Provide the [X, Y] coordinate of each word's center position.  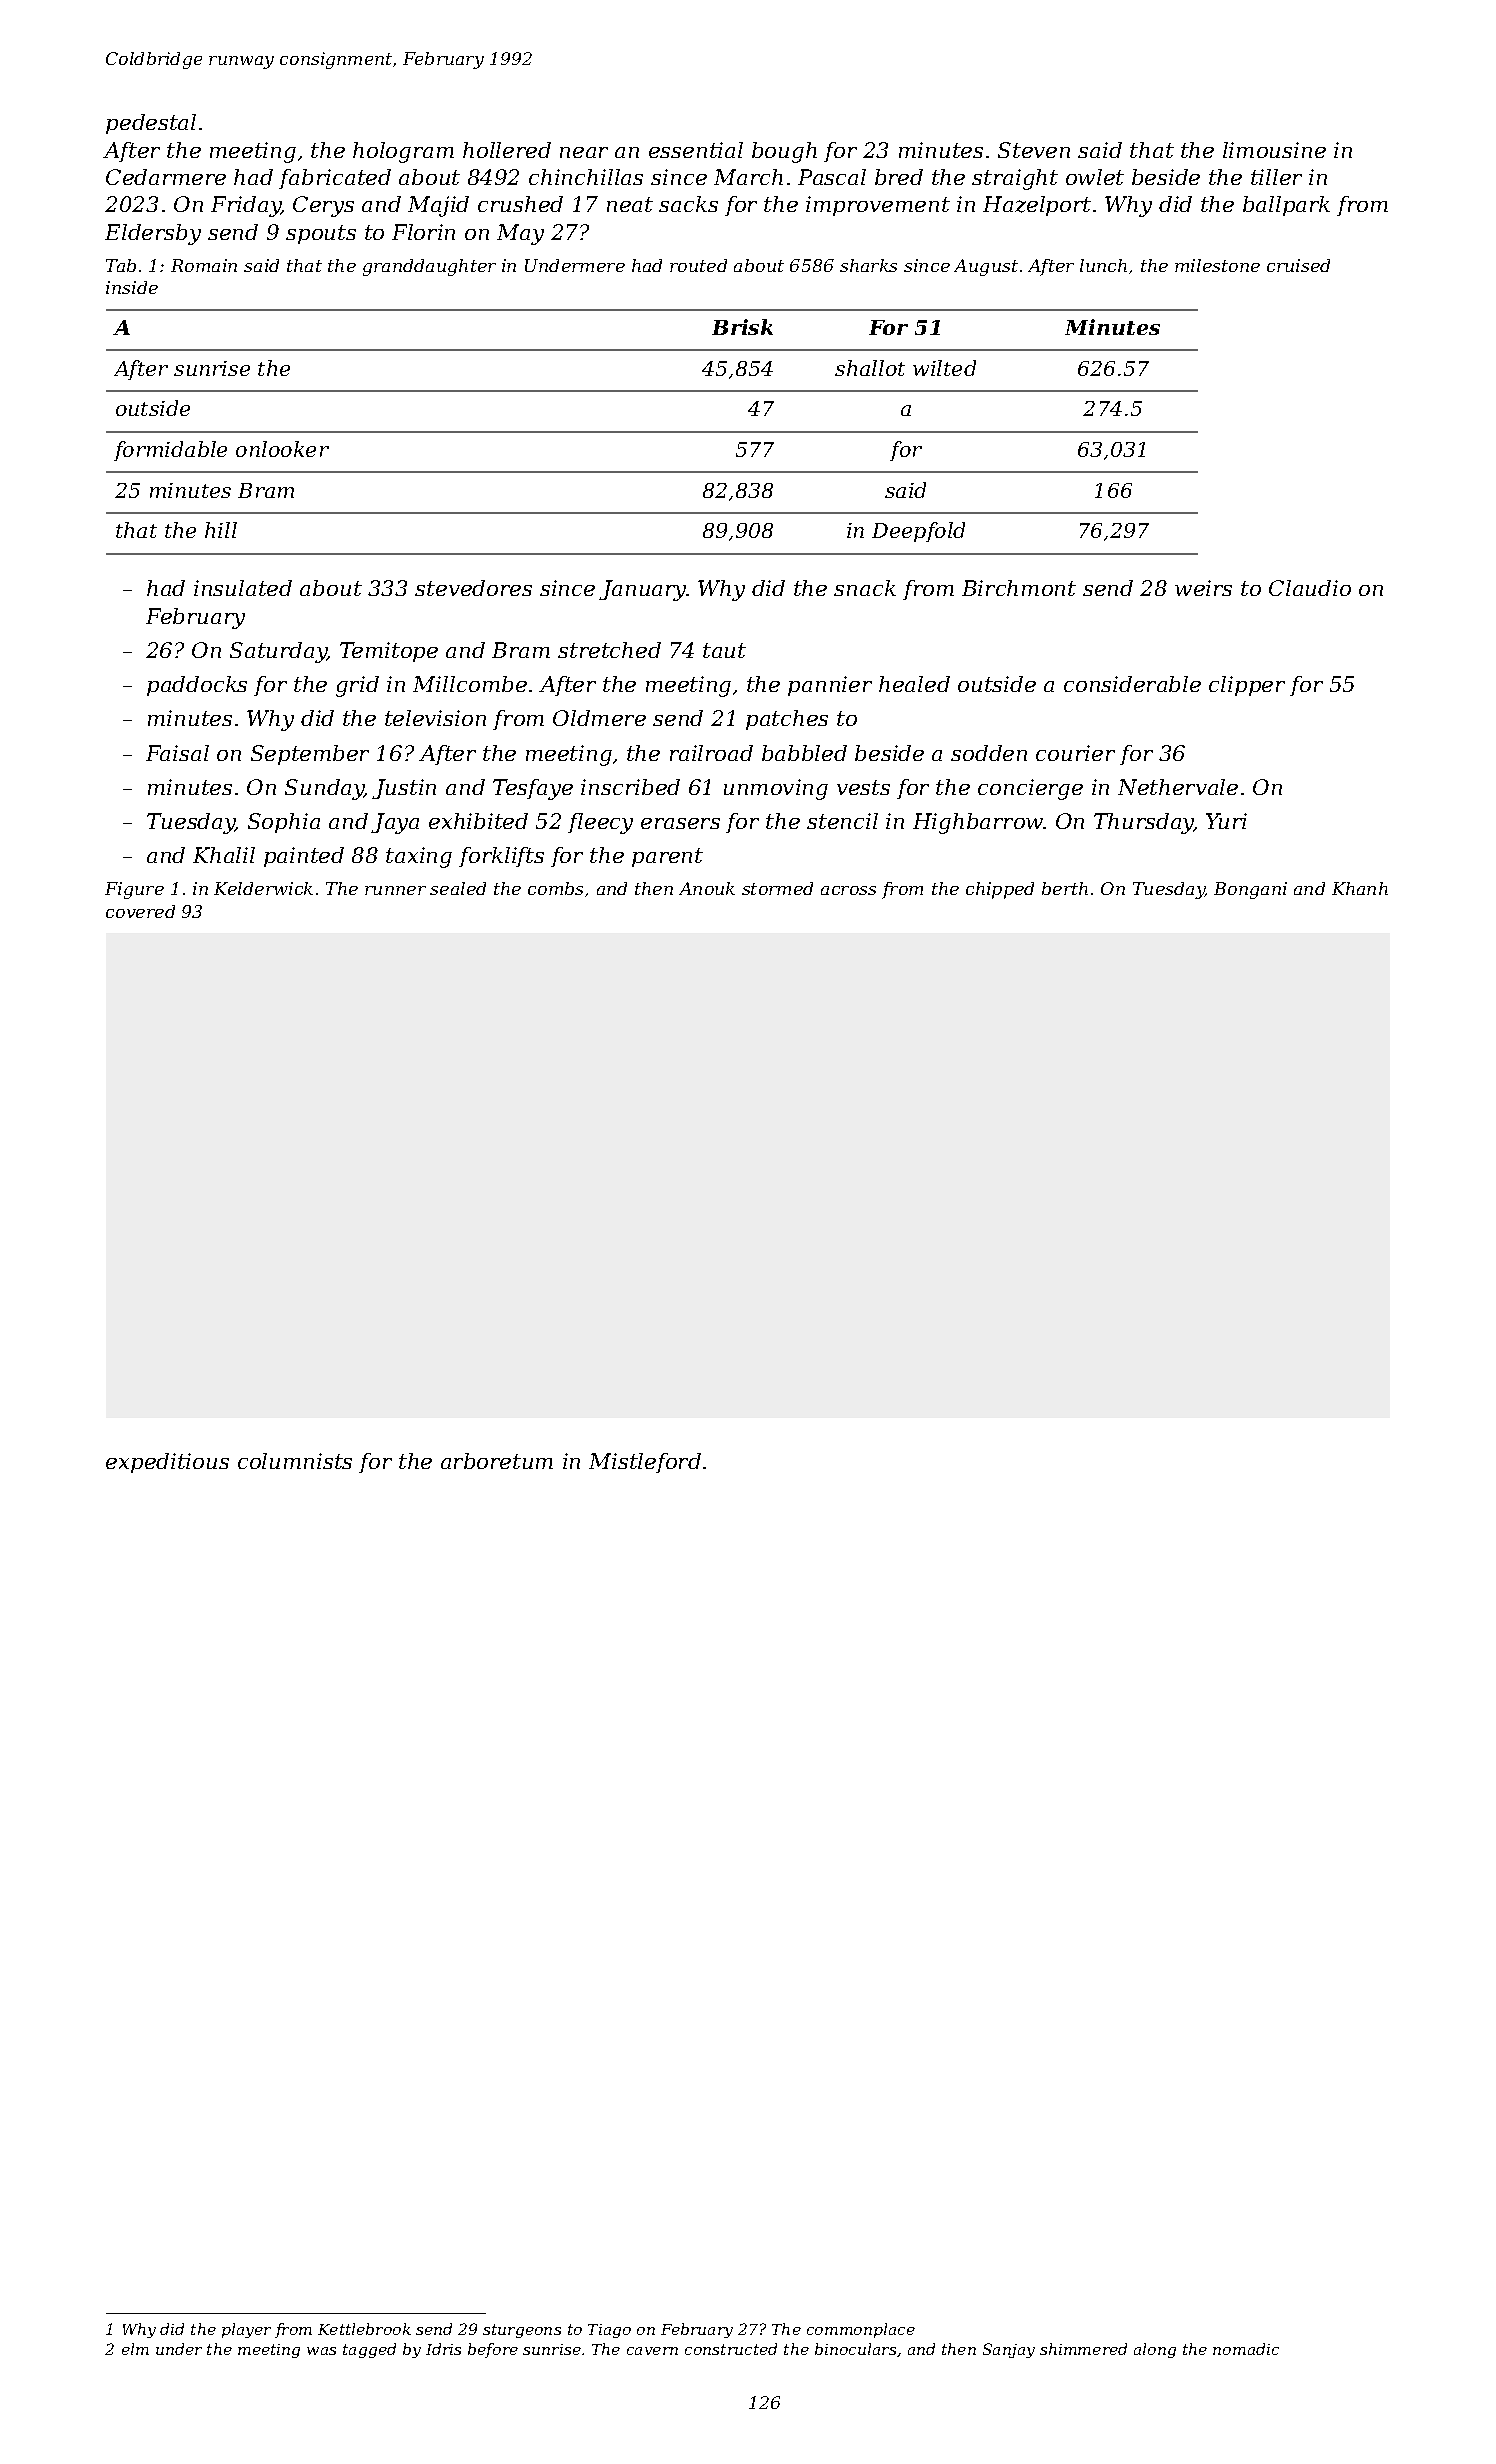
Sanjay [1009, 2350]
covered [140, 911]
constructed [731, 2349]
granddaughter [429, 267]
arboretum [497, 1461]
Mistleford [645, 1463]
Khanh [1360, 888]
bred [899, 177]
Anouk [707, 888]
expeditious [167, 1463]
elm [135, 2349]
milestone [1217, 265]
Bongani [1250, 890]
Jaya [395, 823]
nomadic [1246, 2349]
